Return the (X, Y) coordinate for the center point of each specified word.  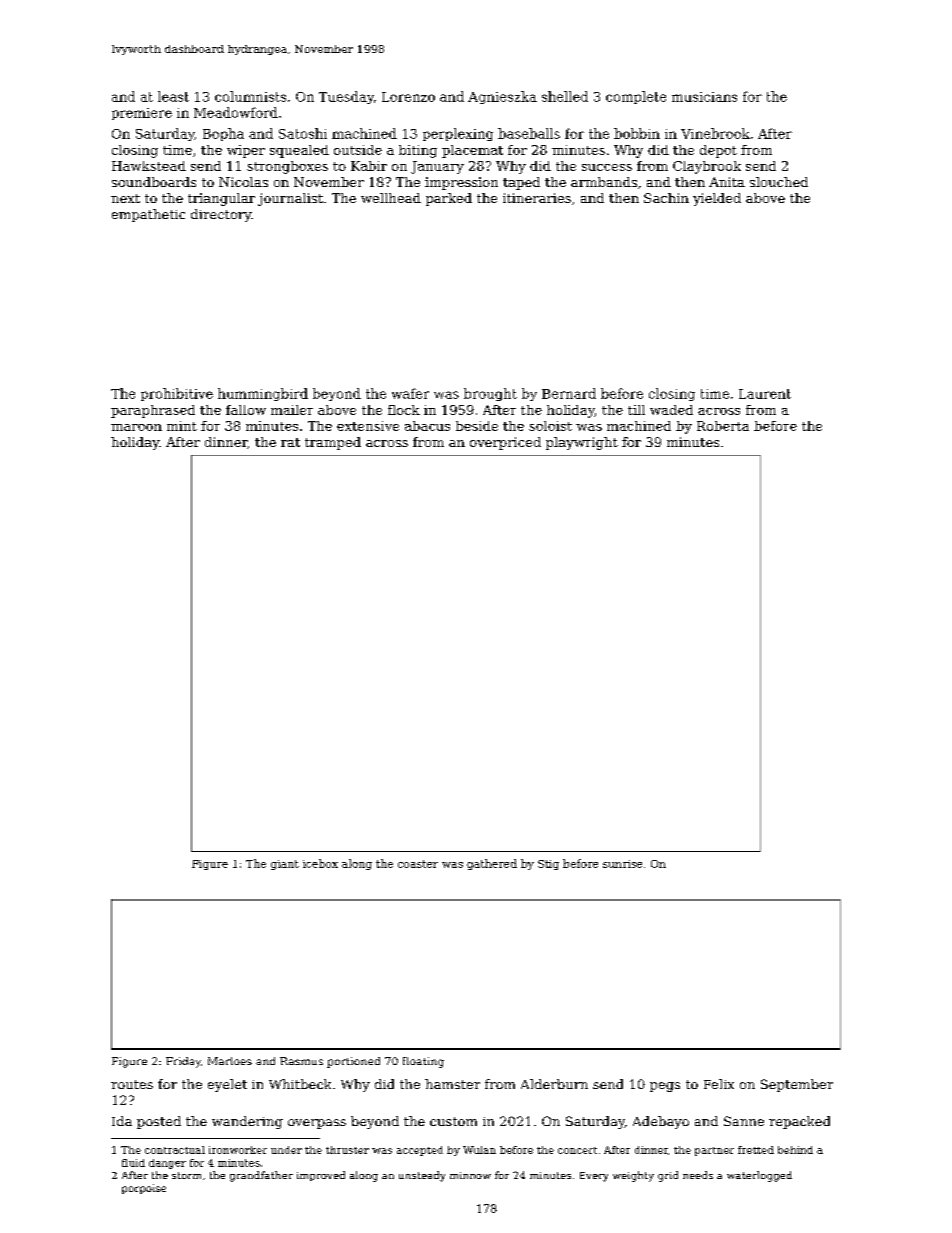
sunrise (622, 864)
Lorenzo (408, 97)
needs (698, 1175)
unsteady (422, 1176)
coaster (418, 864)
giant (285, 865)
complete (636, 97)
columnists (250, 96)
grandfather (261, 1176)
